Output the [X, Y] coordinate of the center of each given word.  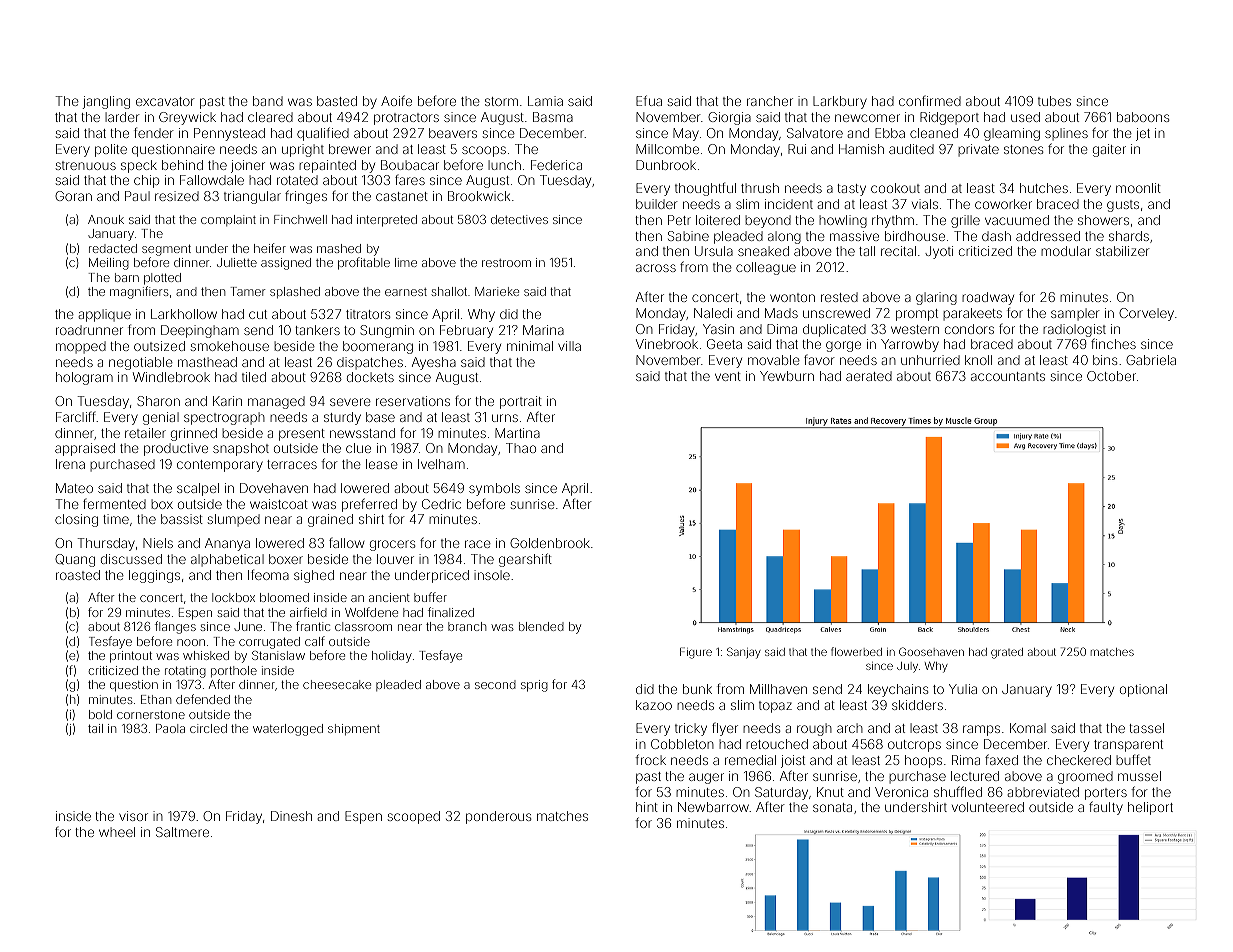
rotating [185, 672]
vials [925, 204]
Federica [556, 165]
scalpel [198, 489]
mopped [81, 347]
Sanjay [744, 653]
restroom [506, 263]
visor [133, 816]
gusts [1123, 206]
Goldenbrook [550, 543]
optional [1143, 690]
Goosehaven [931, 651]
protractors [406, 119]
